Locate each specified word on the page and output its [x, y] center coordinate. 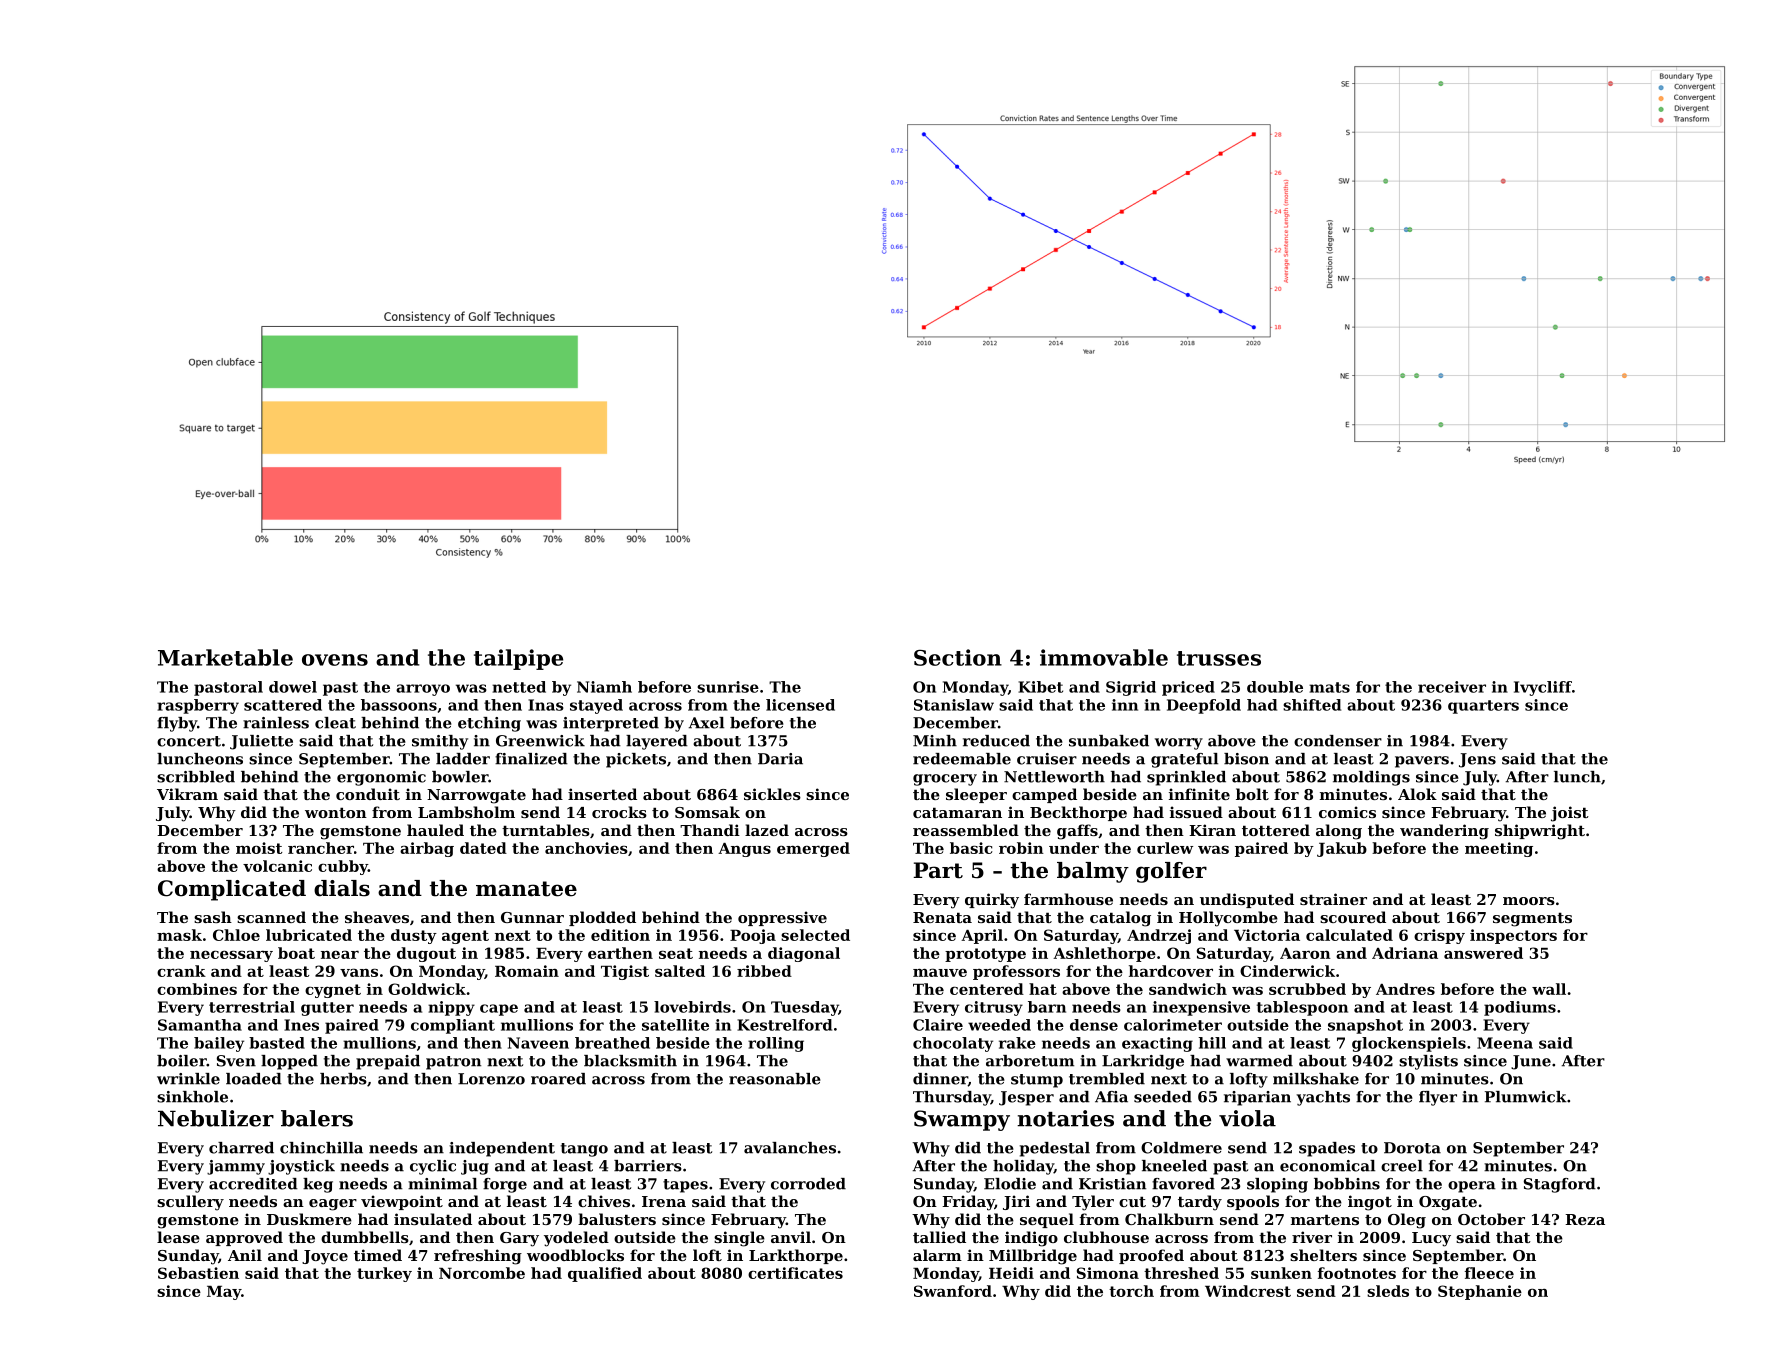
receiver [1452, 687]
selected [815, 935]
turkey [384, 1274]
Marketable [225, 657]
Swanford [953, 1291]
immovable [1104, 657]
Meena [1505, 1043]
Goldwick [427, 989]
